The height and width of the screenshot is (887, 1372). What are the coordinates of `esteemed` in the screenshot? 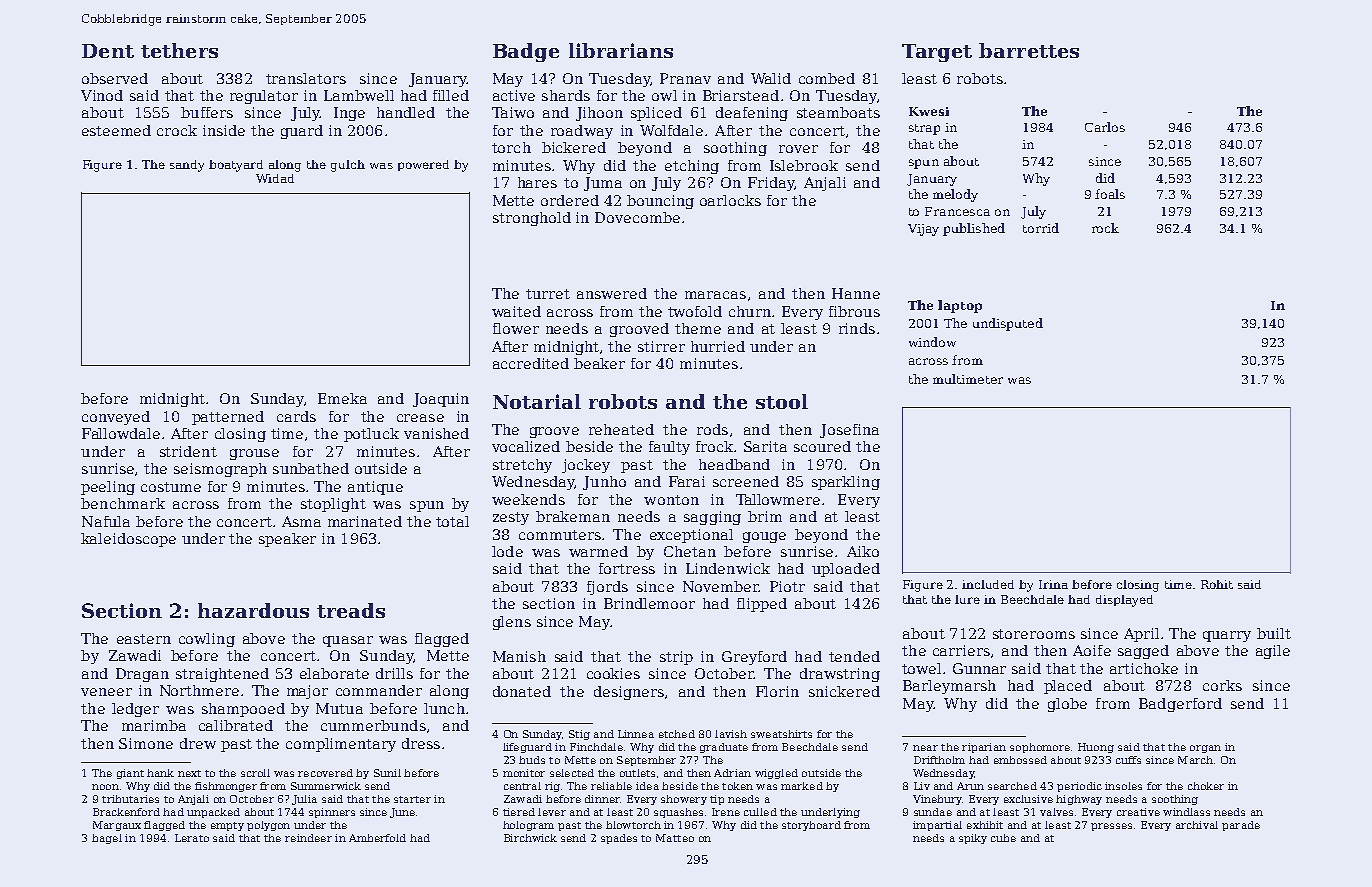 It's located at (116, 130).
